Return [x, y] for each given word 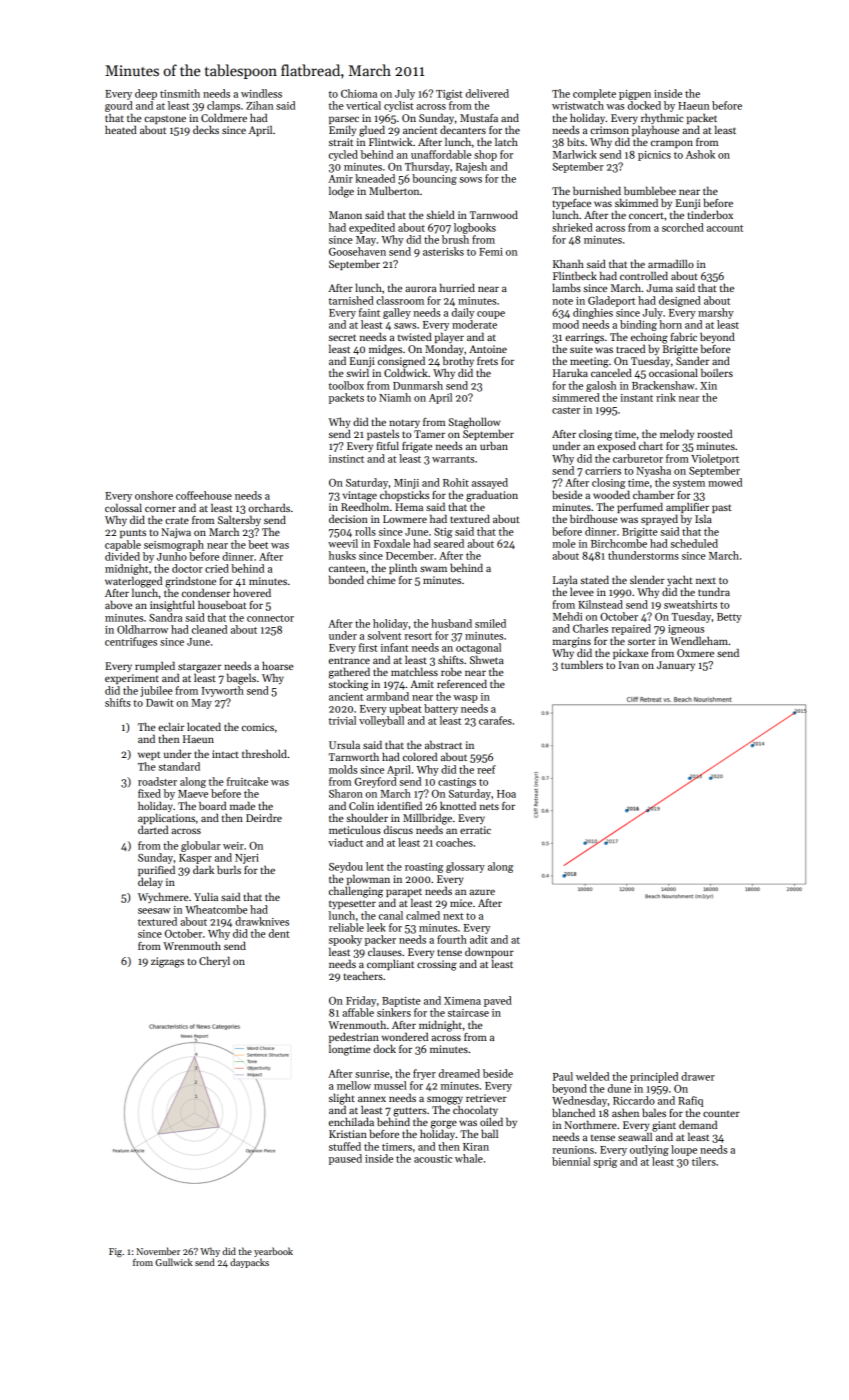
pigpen [635, 95]
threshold [264, 753]
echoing [649, 338]
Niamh [395, 397]
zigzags [167, 962]
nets [489, 806]
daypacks [249, 1263]
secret [342, 337]
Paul [563, 1076]
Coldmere [224, 117]
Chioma [359, 93]
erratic [475, 830]
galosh [601, 386]
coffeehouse [204, 495]
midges [385, 350]
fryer [424, 1074]
